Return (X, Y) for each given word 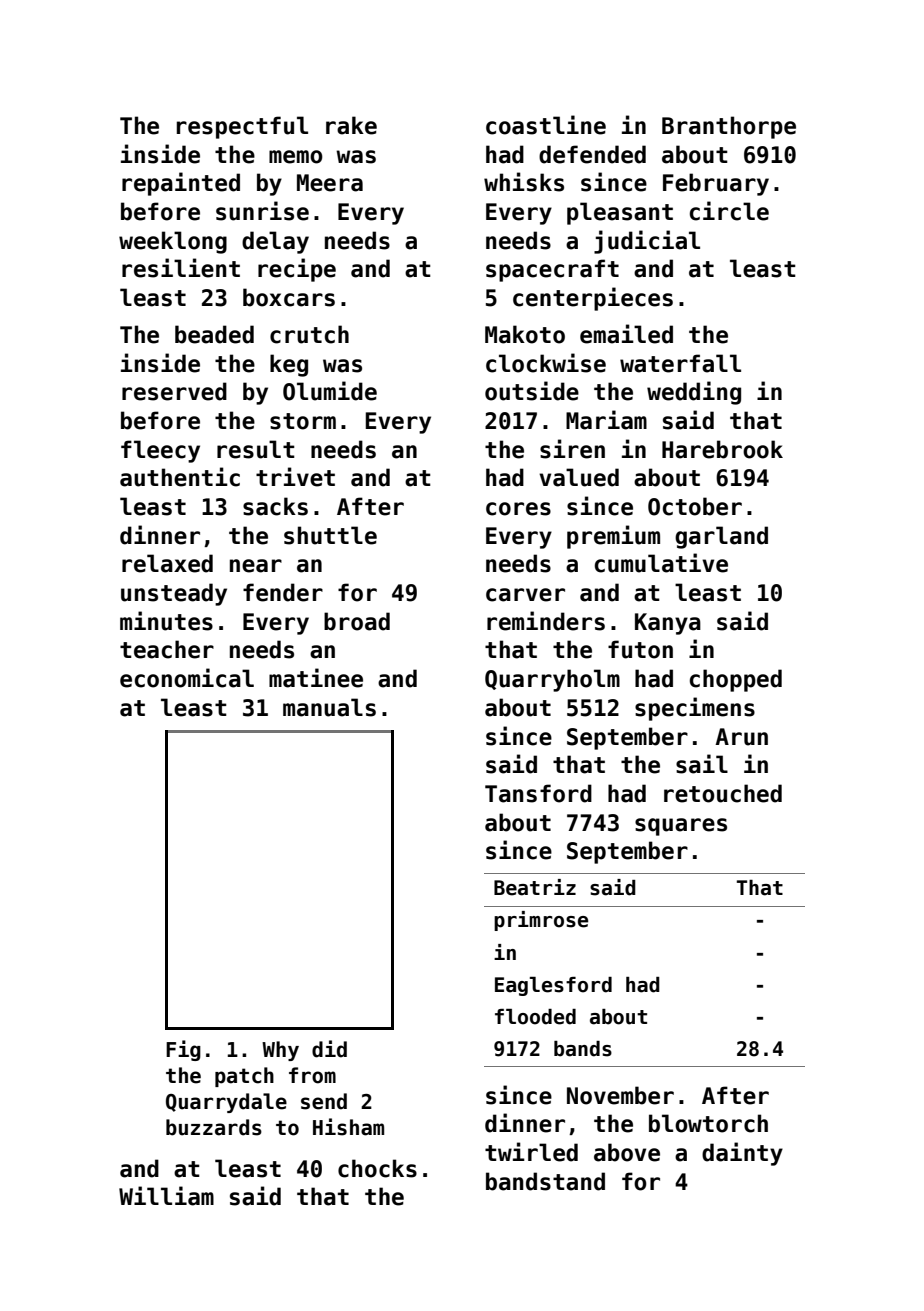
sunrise (262, 211)
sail (702, 764)
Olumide (330, 391)
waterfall (680, 363)
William (166, 1196)
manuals (329, 707)
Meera (330, 183)
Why (280, 1051)
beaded (214, 334)
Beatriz (535, 887)
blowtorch (708, 1123)
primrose (541, 921)
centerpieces (593, 299)
